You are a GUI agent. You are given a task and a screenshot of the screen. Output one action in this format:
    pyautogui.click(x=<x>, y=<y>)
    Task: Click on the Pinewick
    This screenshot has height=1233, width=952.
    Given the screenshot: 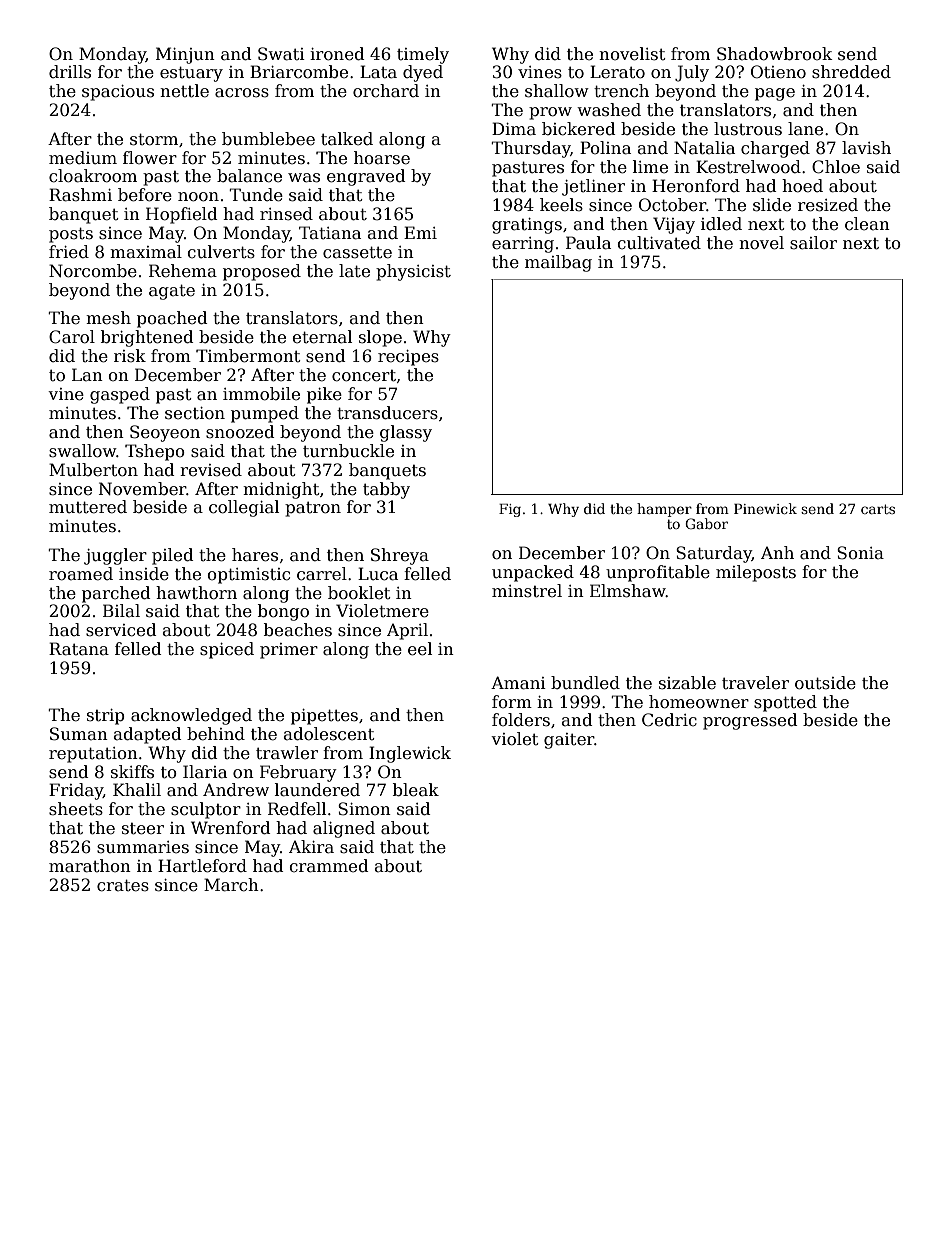 What is the action you would take?
    pyautogui.click(x=765, y=508)
